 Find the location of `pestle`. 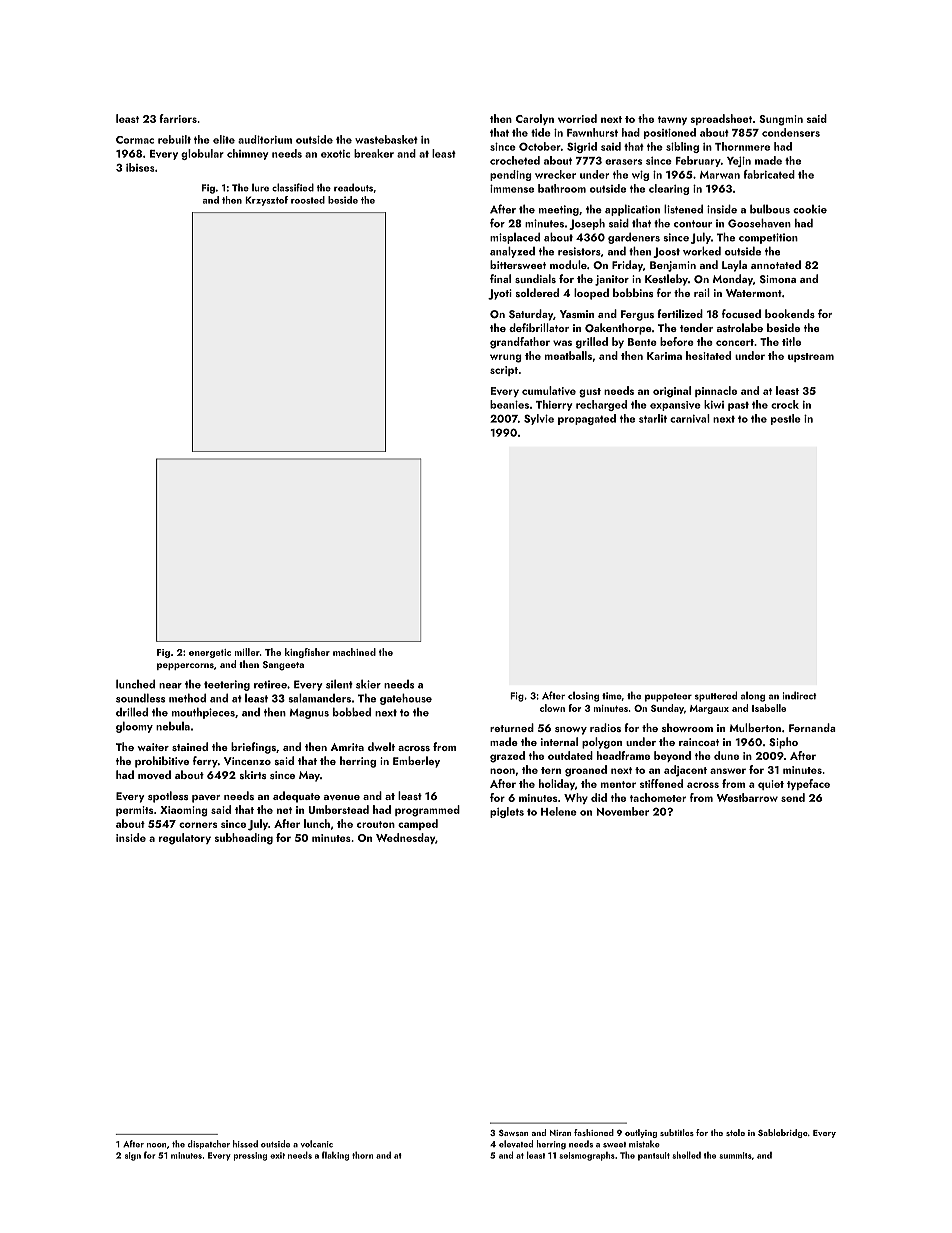

pestle is located at coordinates (786, 419).
